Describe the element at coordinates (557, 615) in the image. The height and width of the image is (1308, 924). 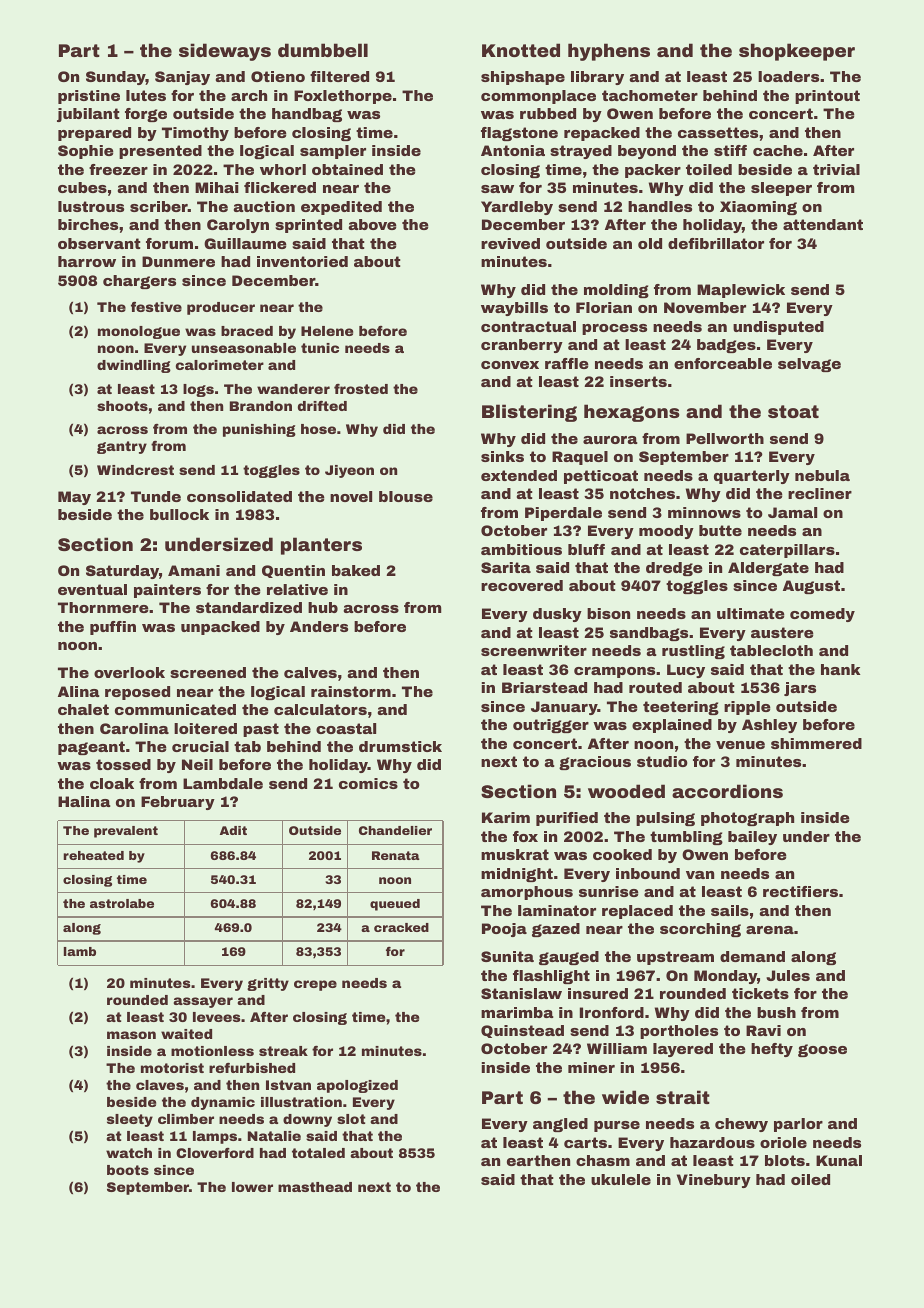
I see `dusky` at that location.
